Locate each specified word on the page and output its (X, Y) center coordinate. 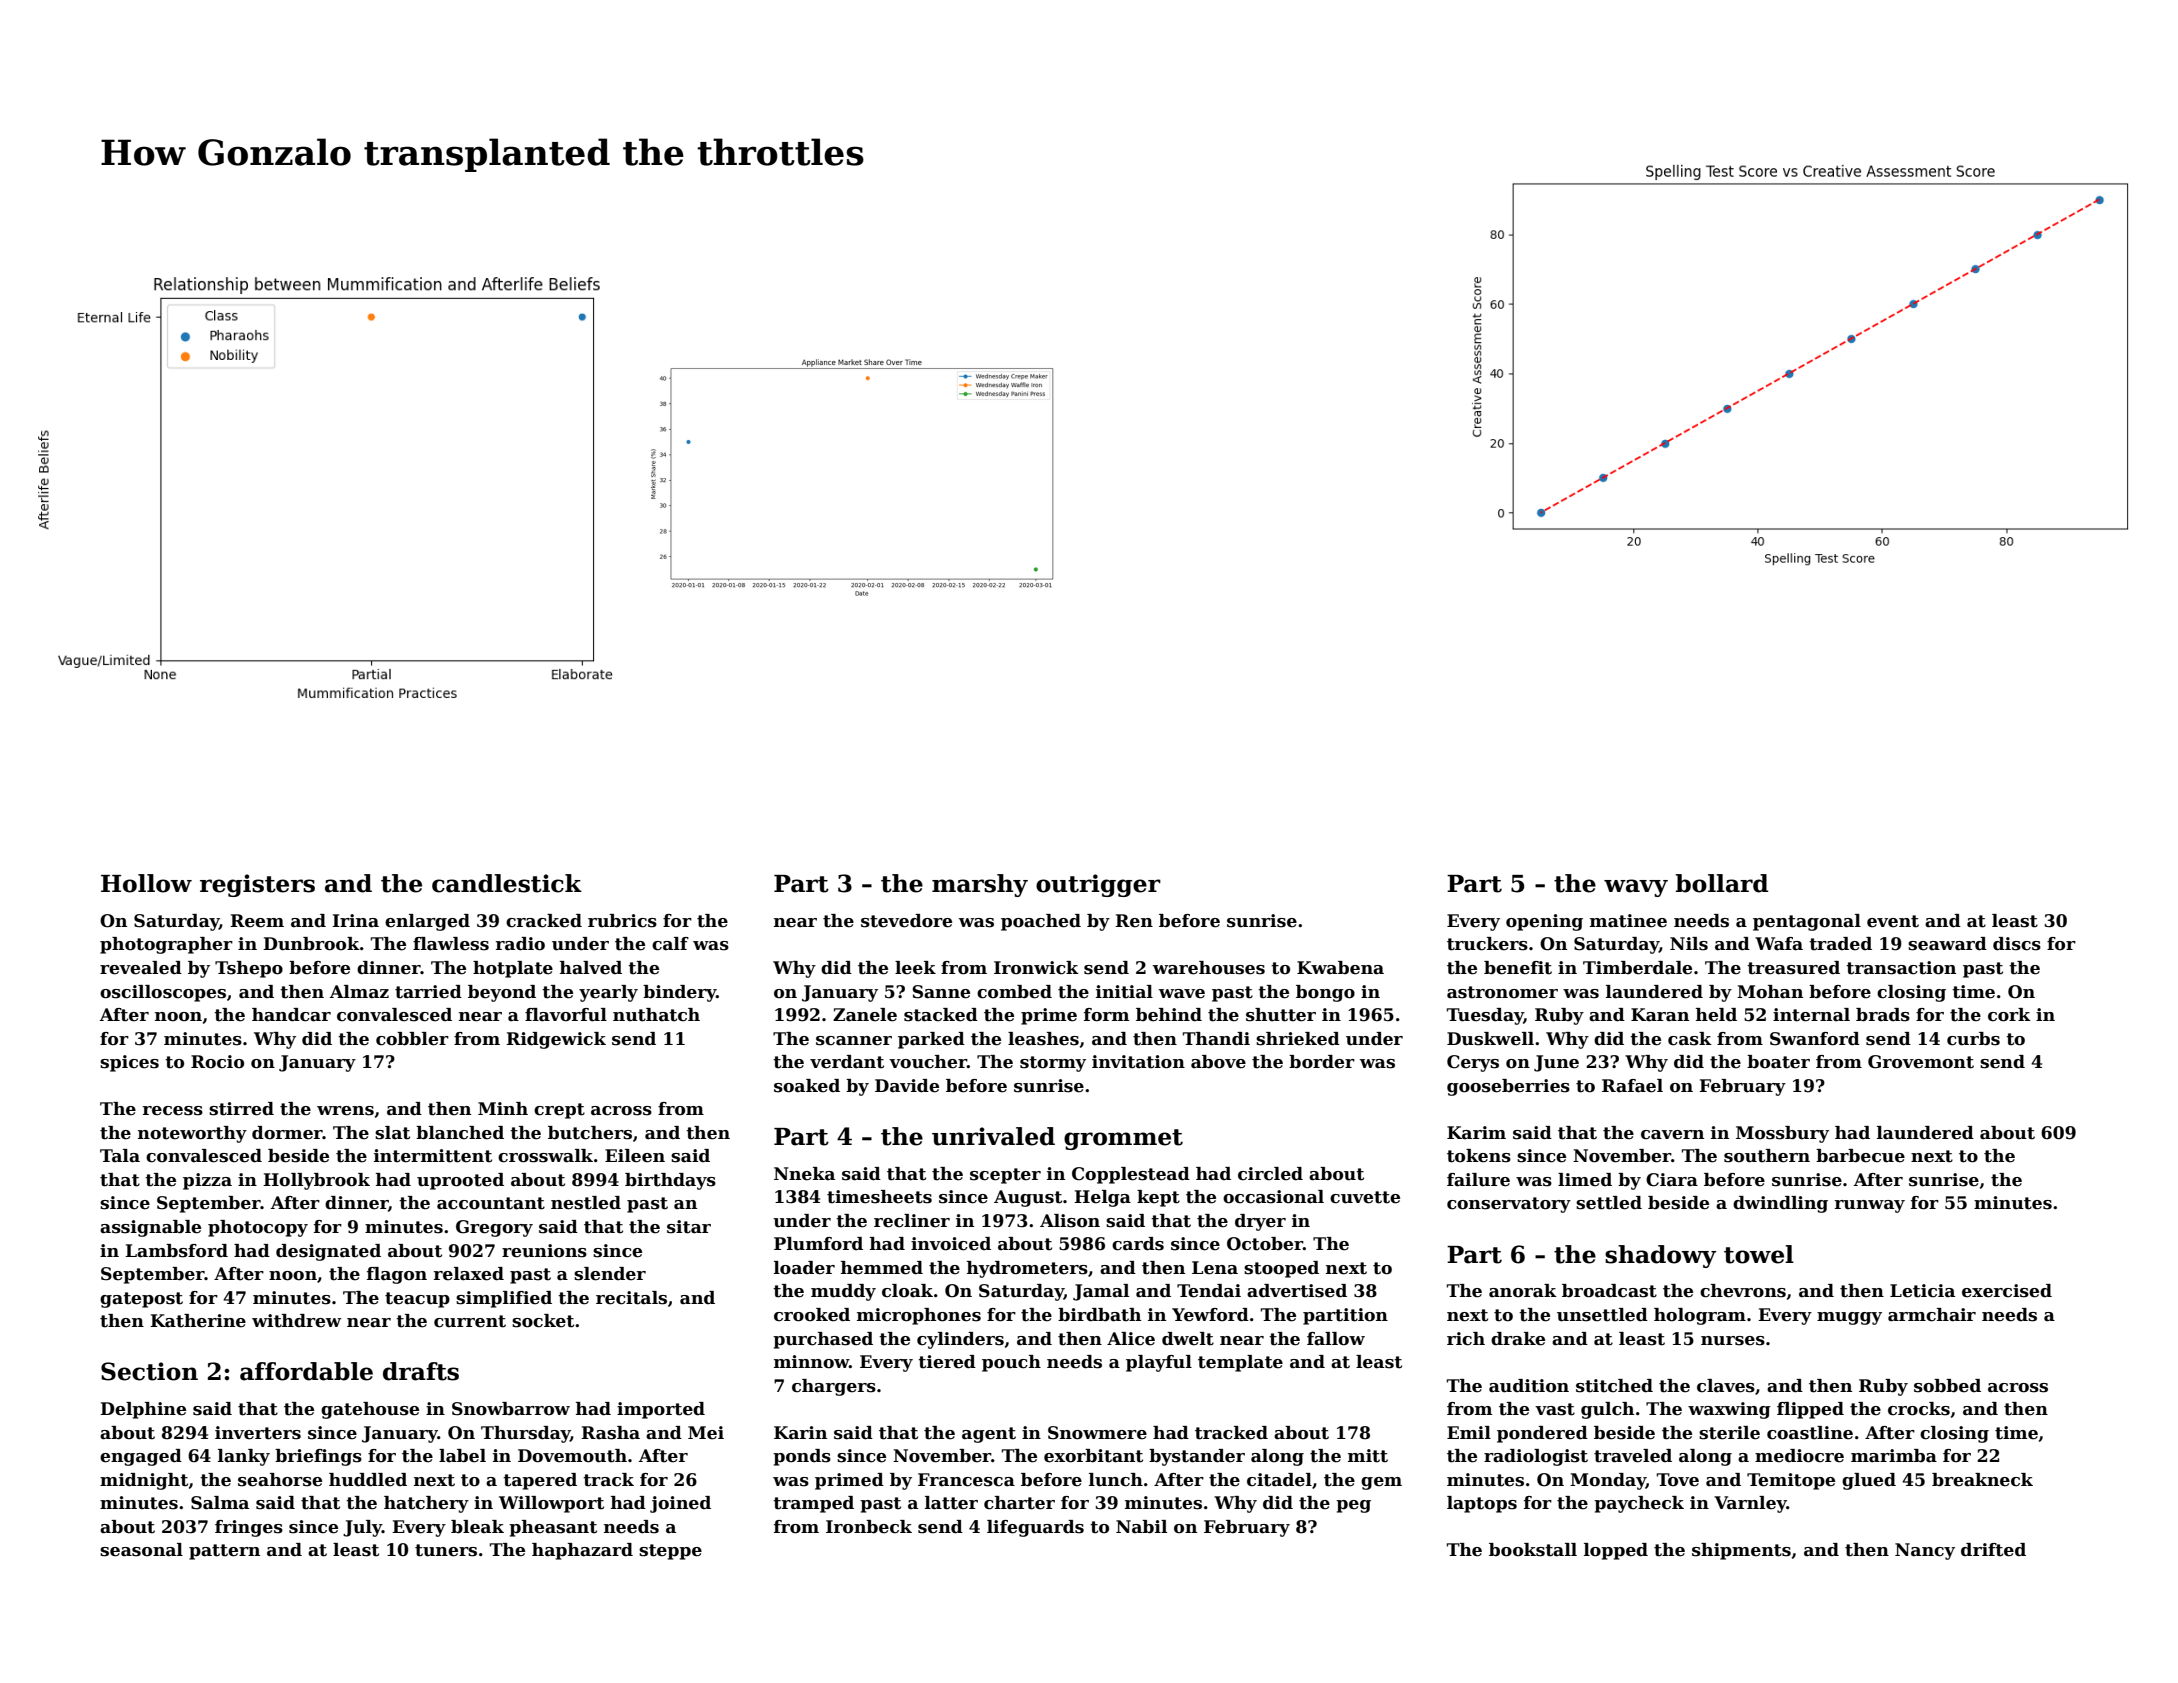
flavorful (566, 1015)
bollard (1722, 883)
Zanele (865, 1015)
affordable (306, 1371)
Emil (1469, 1432)
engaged (141, 1457)
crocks (1919, 1409)
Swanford (1815, 1039)
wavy (1636, 888)
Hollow (146, 883)
